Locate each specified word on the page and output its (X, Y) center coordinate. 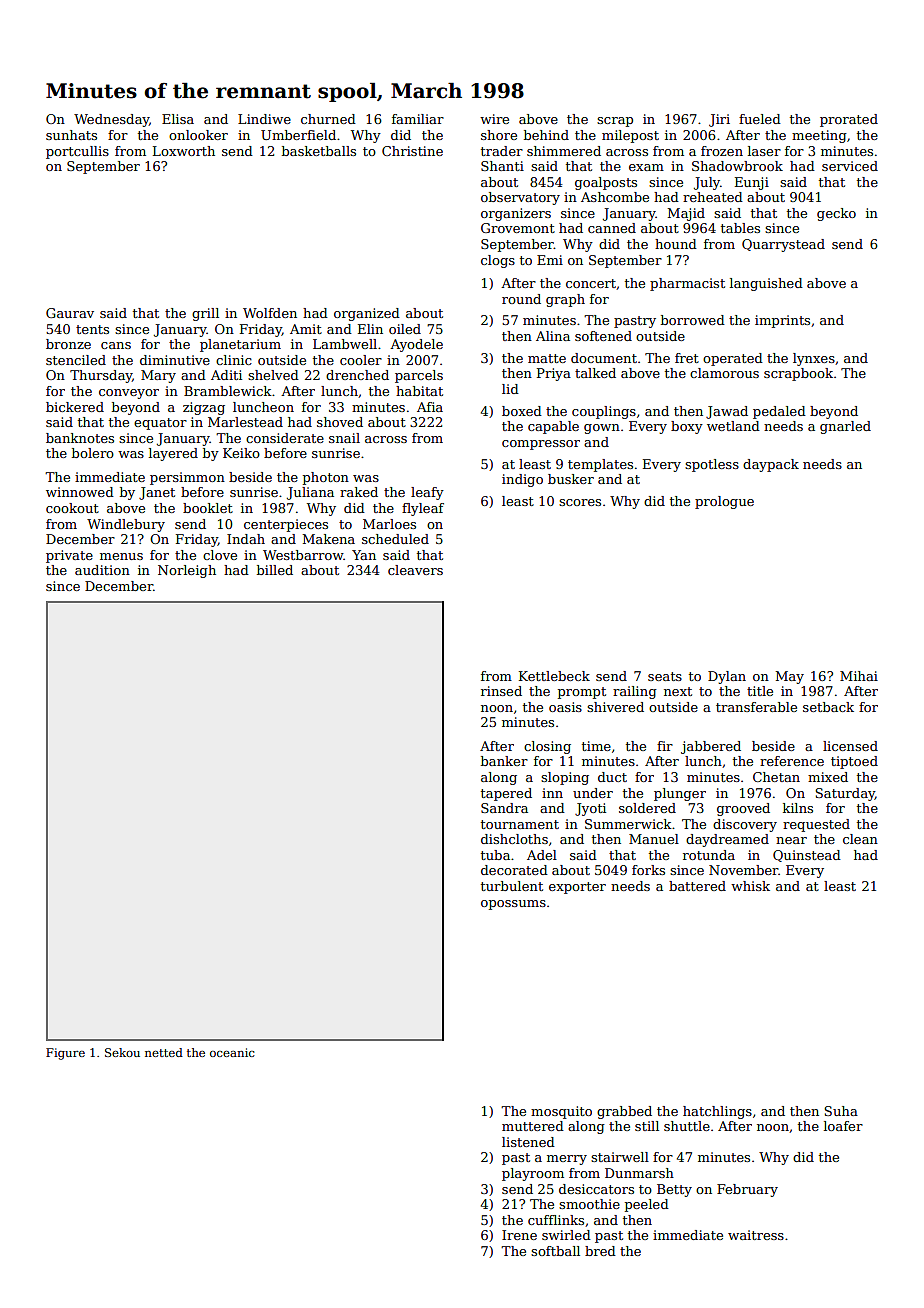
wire (494, 119)
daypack (771, 465)
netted (164, 1052)
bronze (68, 344)
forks (648, 870)
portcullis (77, 152)
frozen (722, 151)
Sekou (122, 1052)
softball (555, 1251)
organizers (516, 214)
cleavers (415, 570)
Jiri (719, 120)
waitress (756, 1235)
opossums (513, 905)
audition (102, 570)
